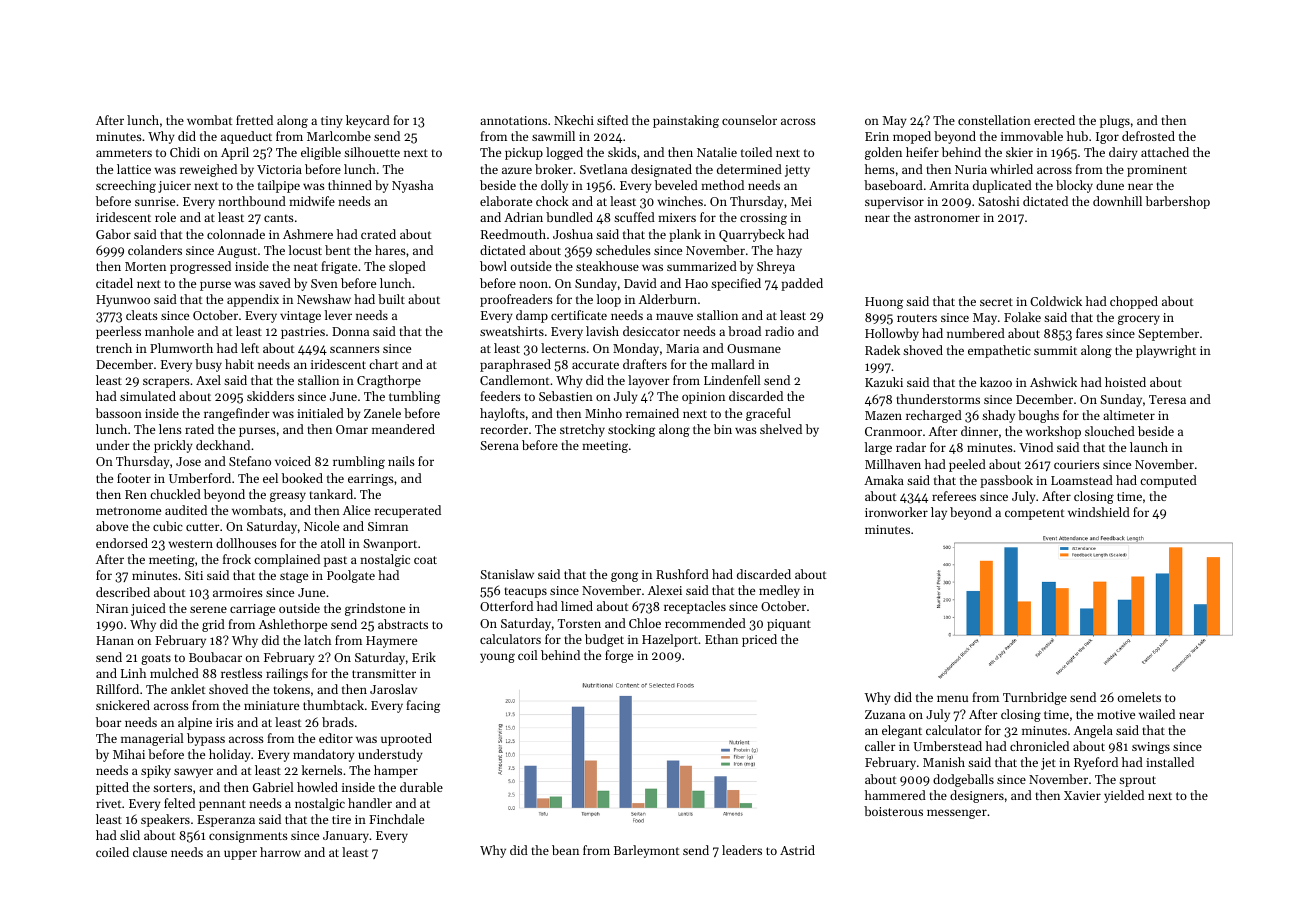 Image resolution: width=1308 pixels, height=924 pixels. What do you see at coordinates (756, 152) in the screenshot?
I see `toiled` at bounding box center [756, 152].
